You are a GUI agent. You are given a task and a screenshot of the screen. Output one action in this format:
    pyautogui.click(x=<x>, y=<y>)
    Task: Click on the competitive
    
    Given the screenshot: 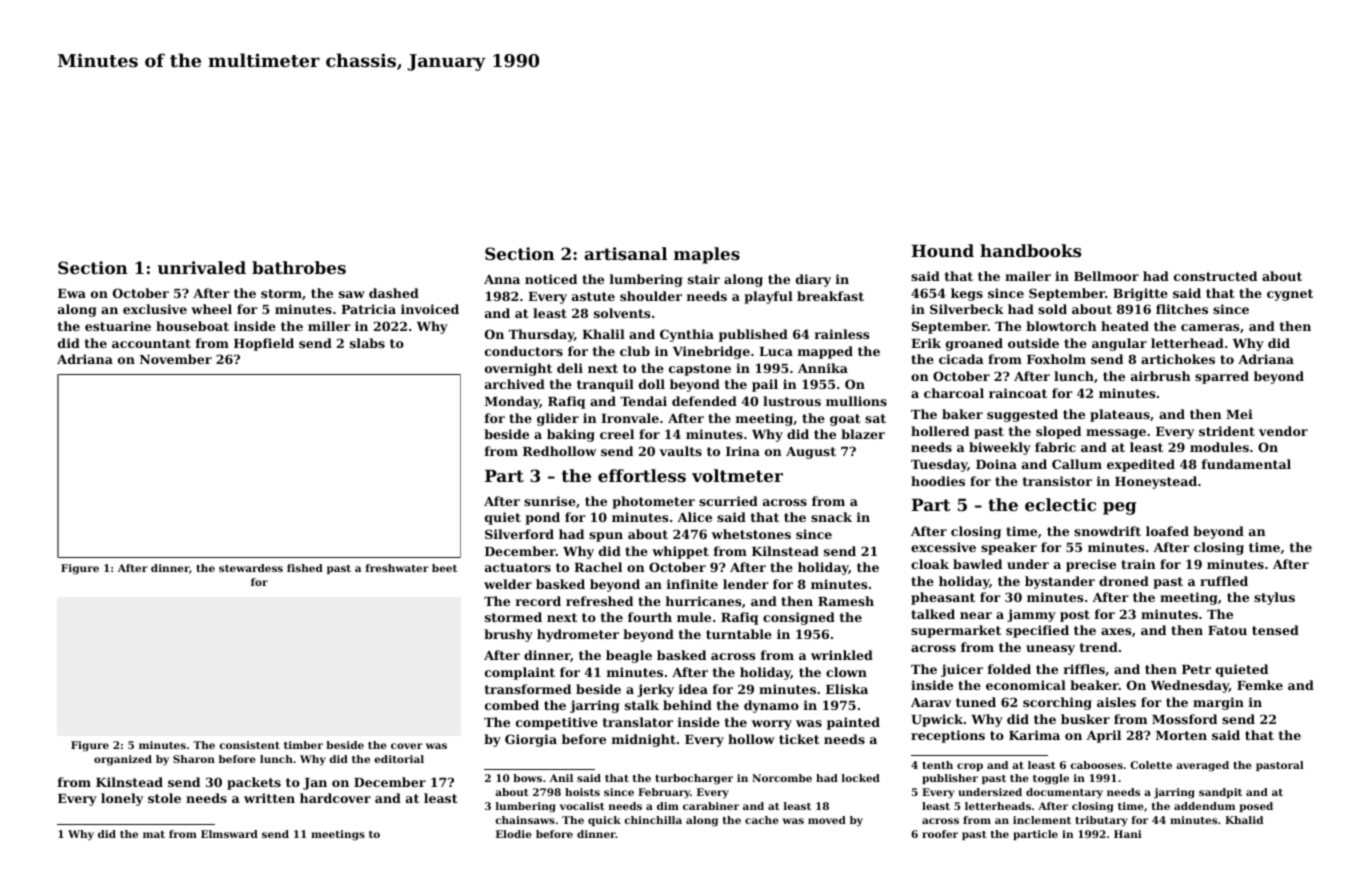 What is the action you would take?
    pyautogui.click(x=557, y=723)
